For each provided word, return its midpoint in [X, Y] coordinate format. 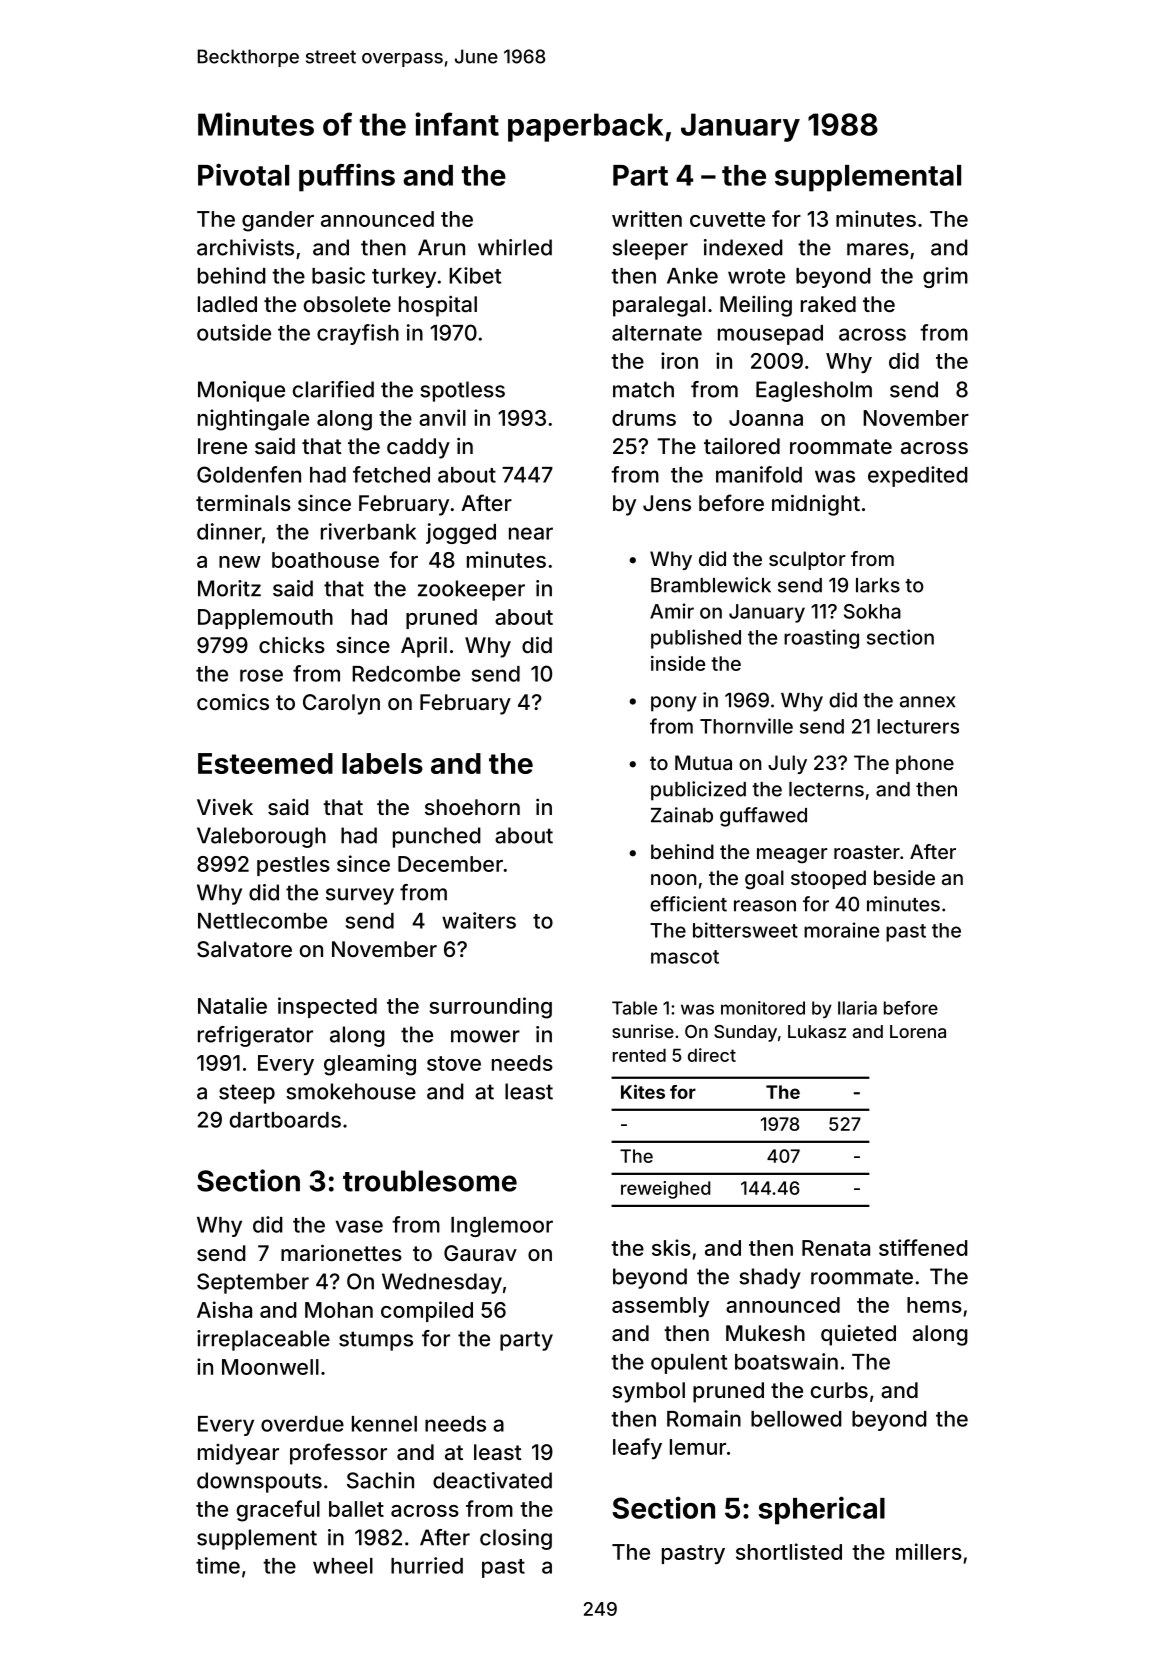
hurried [427, 1565]
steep [247, 1094]
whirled [515, 247]
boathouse [325, 560]
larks [878, 585]
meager [792, 856]
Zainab [682, 815]
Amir [672, 611]
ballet [356, 1509]
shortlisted [789, 1551]
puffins [347, 177]
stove [454, 1063]
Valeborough [261, 837]
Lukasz [817, 1031]
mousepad [770, 335]
